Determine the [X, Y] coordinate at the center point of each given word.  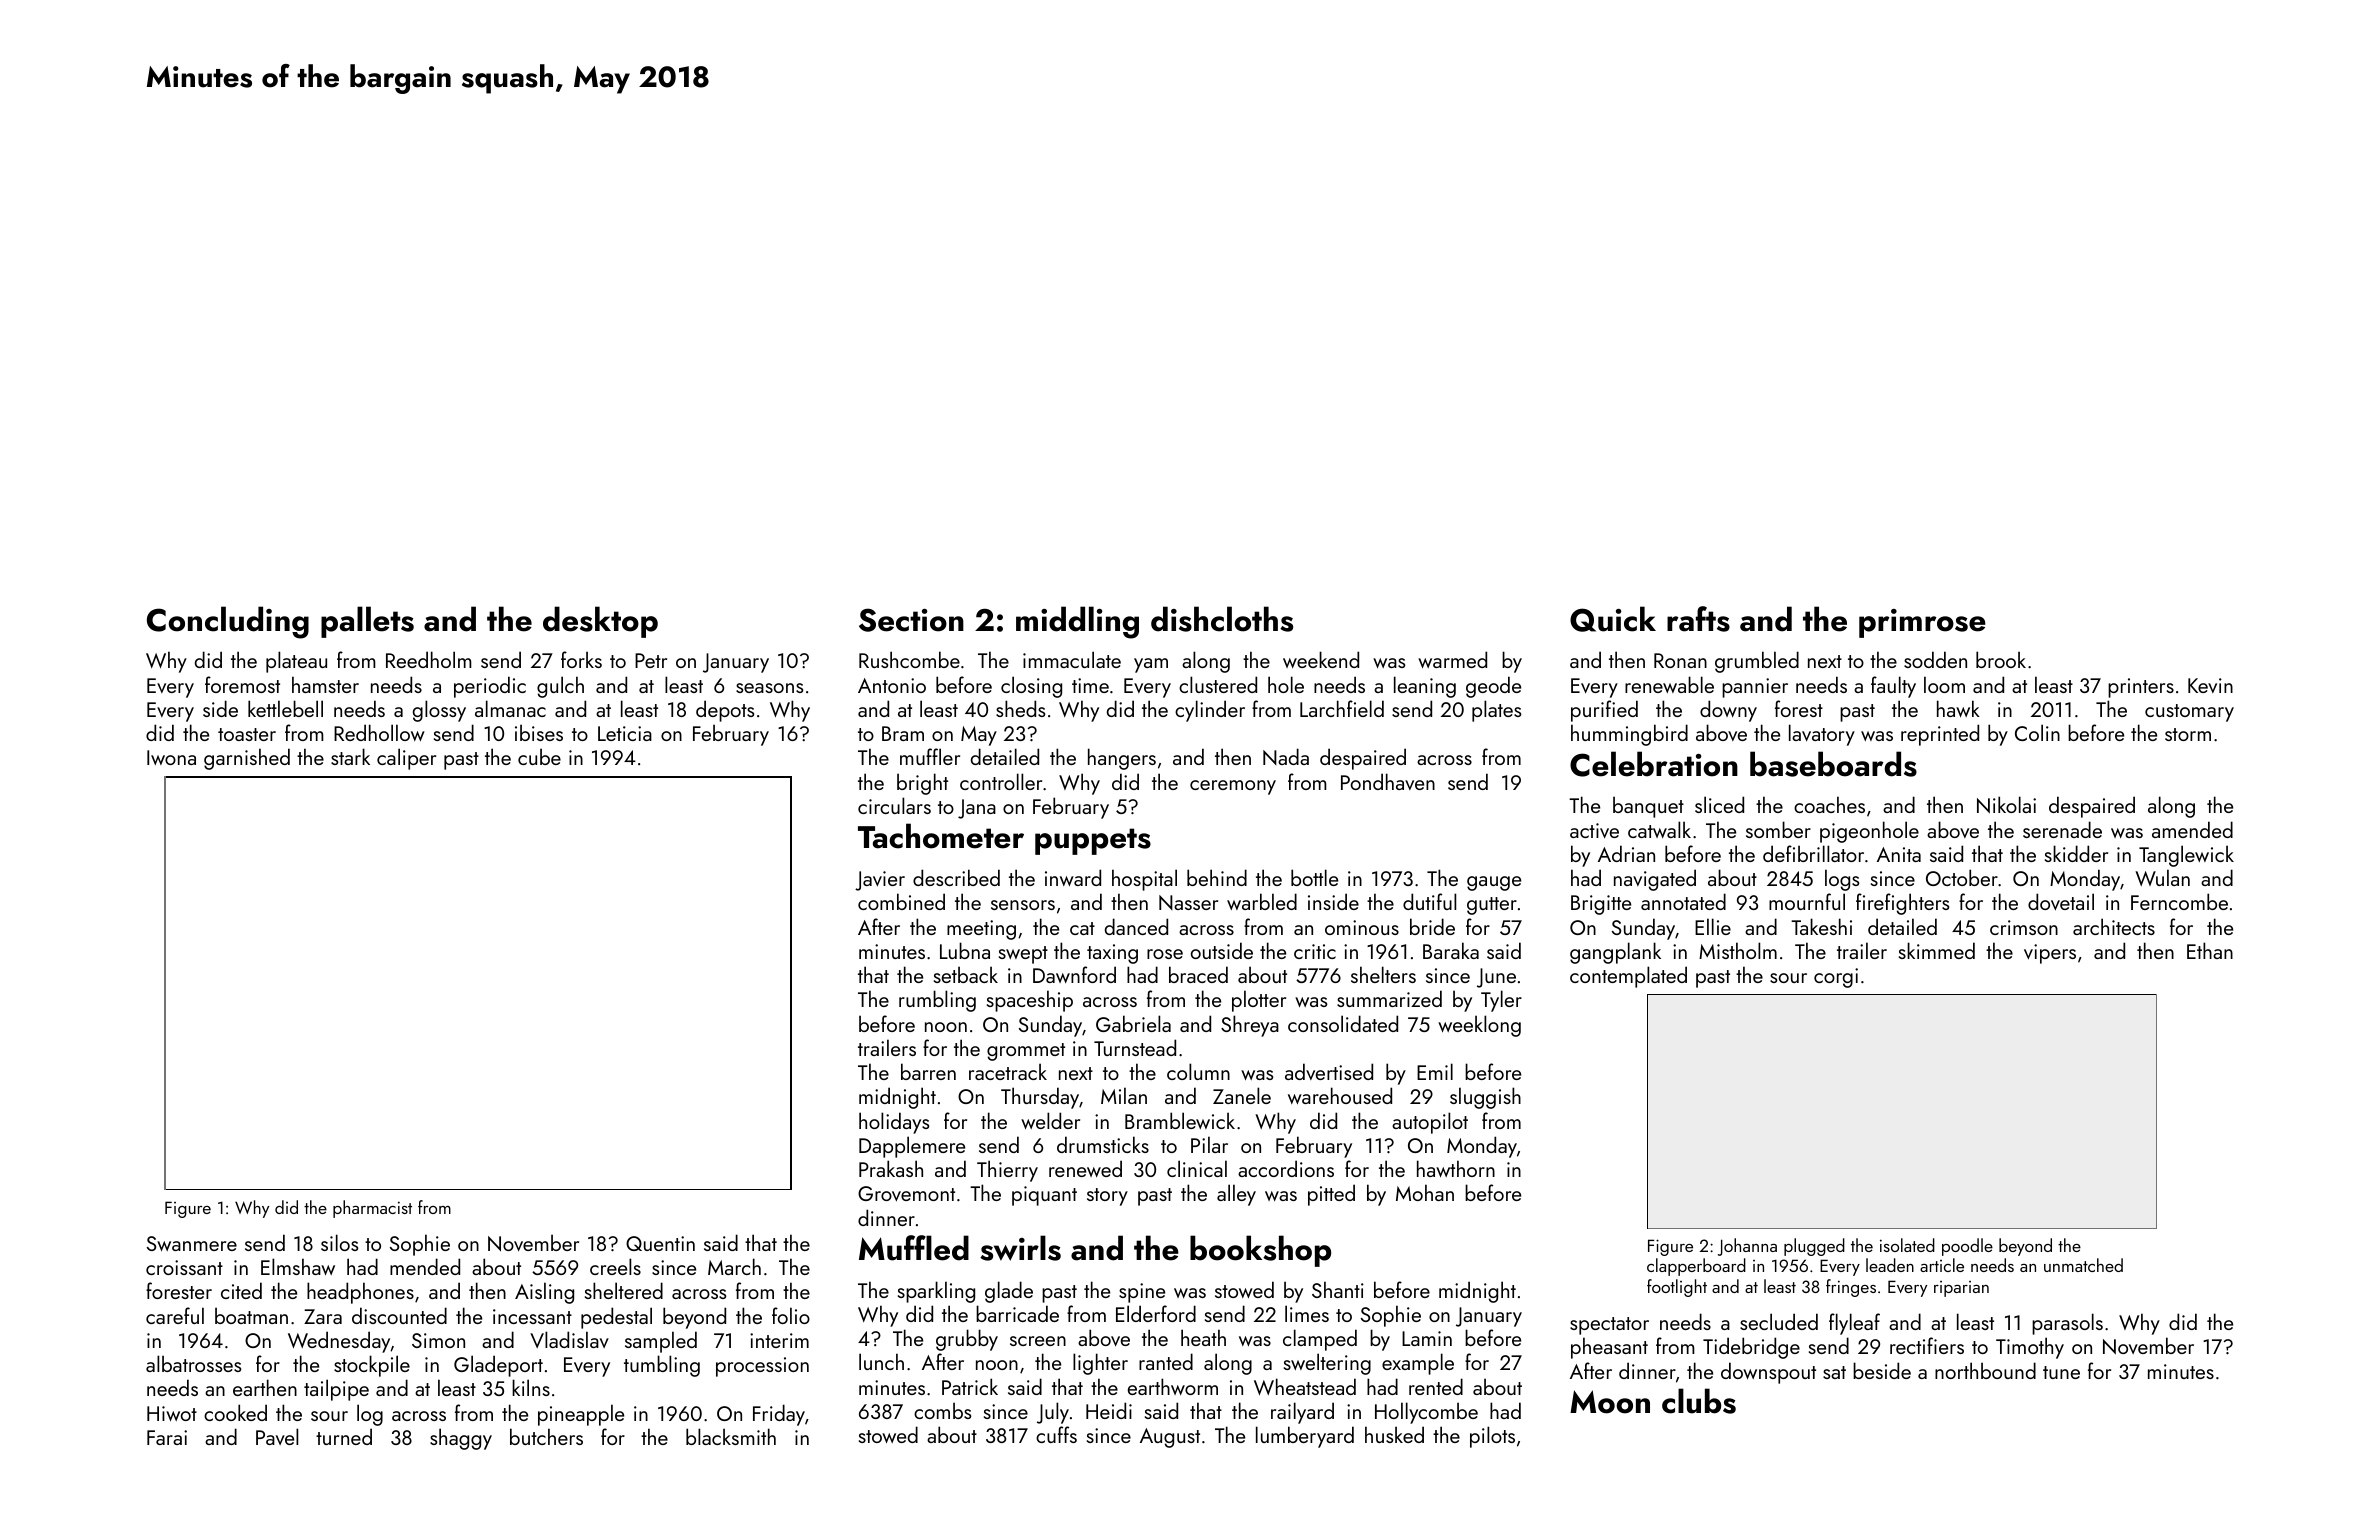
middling [1077, 622]
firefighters [1902, 904]
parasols [2067, 1324]
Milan [1124, 1095]
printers [2141, 688]
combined [901, 901]
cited [241, 1290]
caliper [406, 759]
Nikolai [2006, 805]
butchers [546, 1436]
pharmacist [372, 1209]
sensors [1023, 905]
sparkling [936, 1292]
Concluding [228, 622]
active [1594, 830]
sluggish [1485, 1098]
